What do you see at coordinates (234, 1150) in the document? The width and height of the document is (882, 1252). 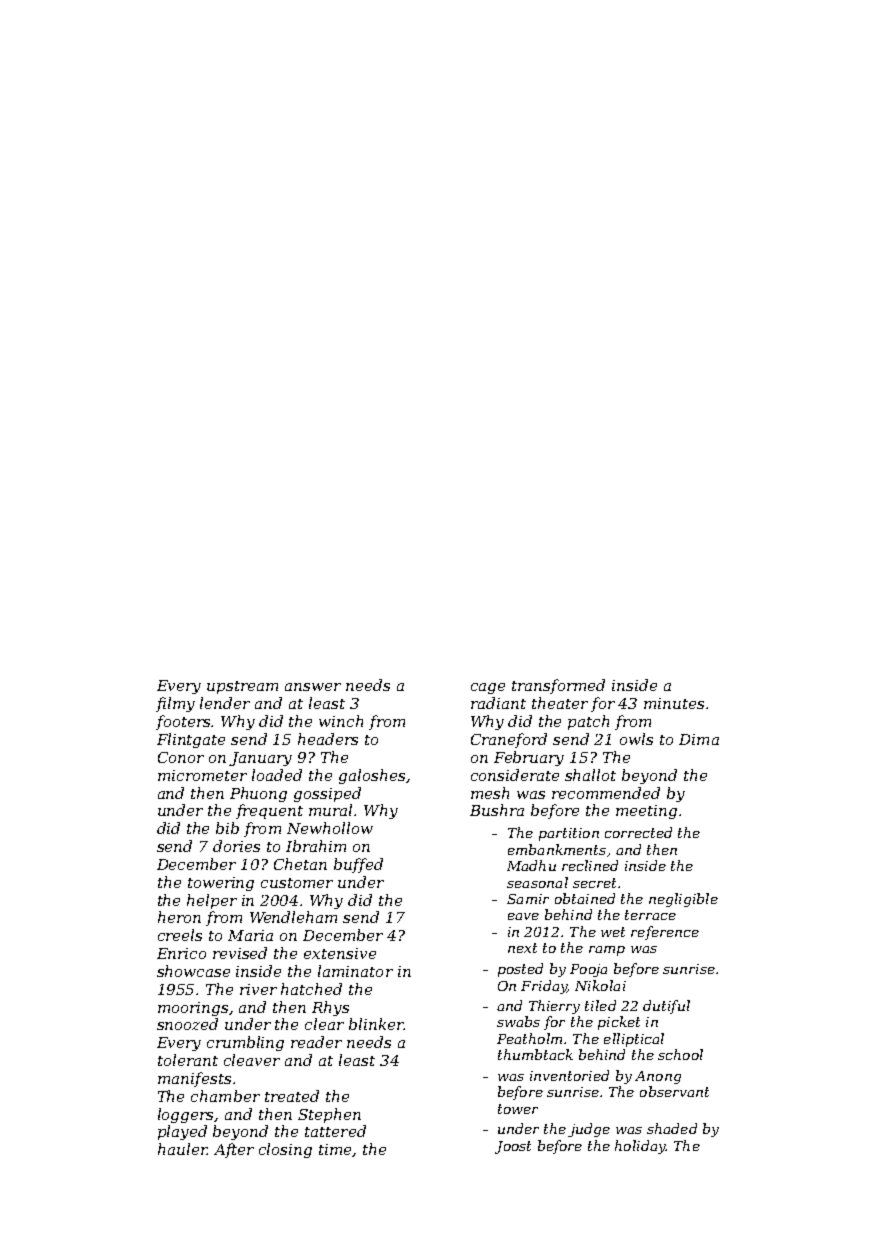 I see `After` at bounding box center [234, 1150].
